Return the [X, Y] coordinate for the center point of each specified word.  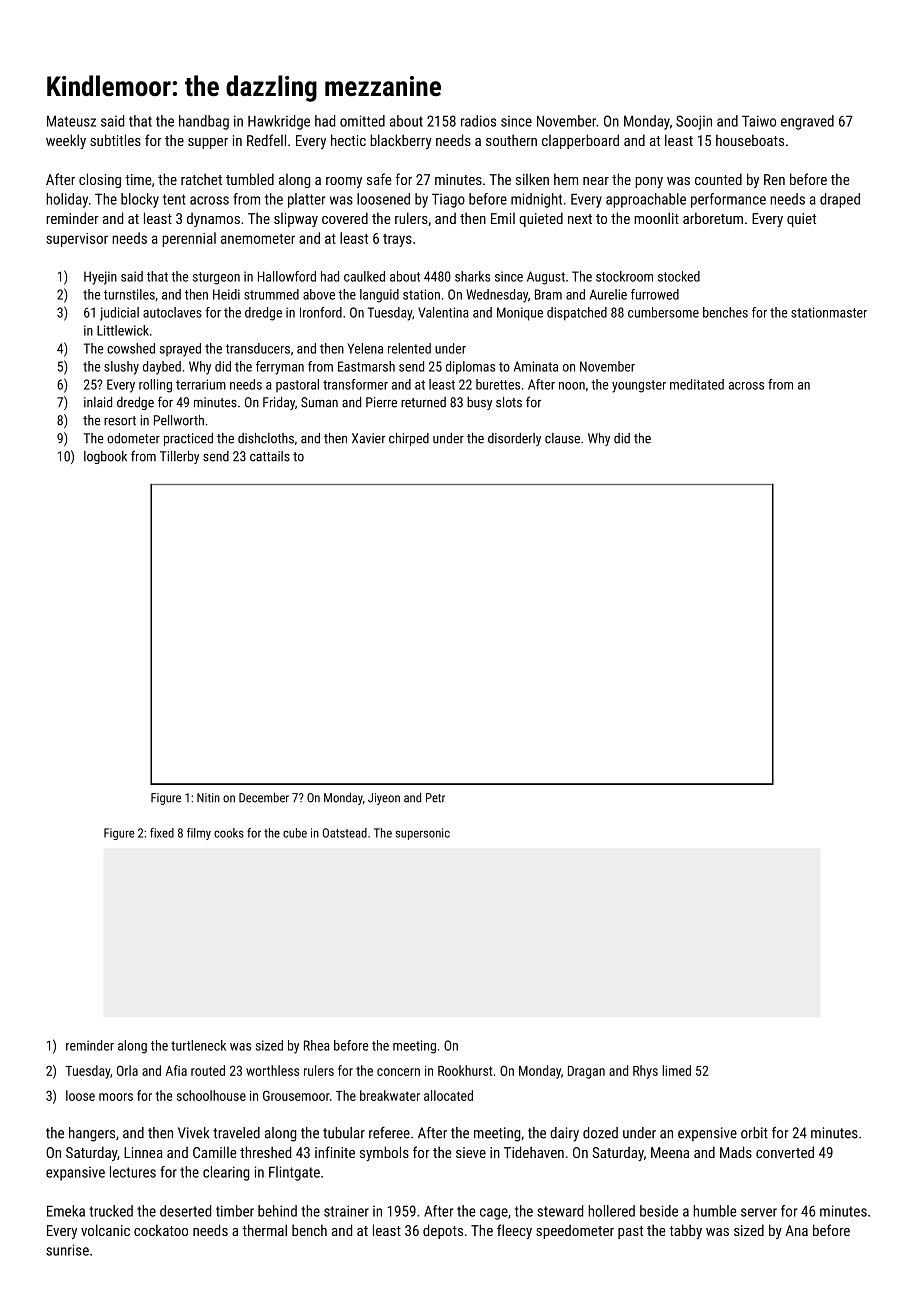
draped [840, 200]
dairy [564, 1134]
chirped [409, 439]
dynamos [213, 219]
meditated [697, 384]
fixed [162, 833]
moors [116, 1097]
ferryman [280, 368]
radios [478, 121]
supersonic [423, 834]
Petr [435, 798]
